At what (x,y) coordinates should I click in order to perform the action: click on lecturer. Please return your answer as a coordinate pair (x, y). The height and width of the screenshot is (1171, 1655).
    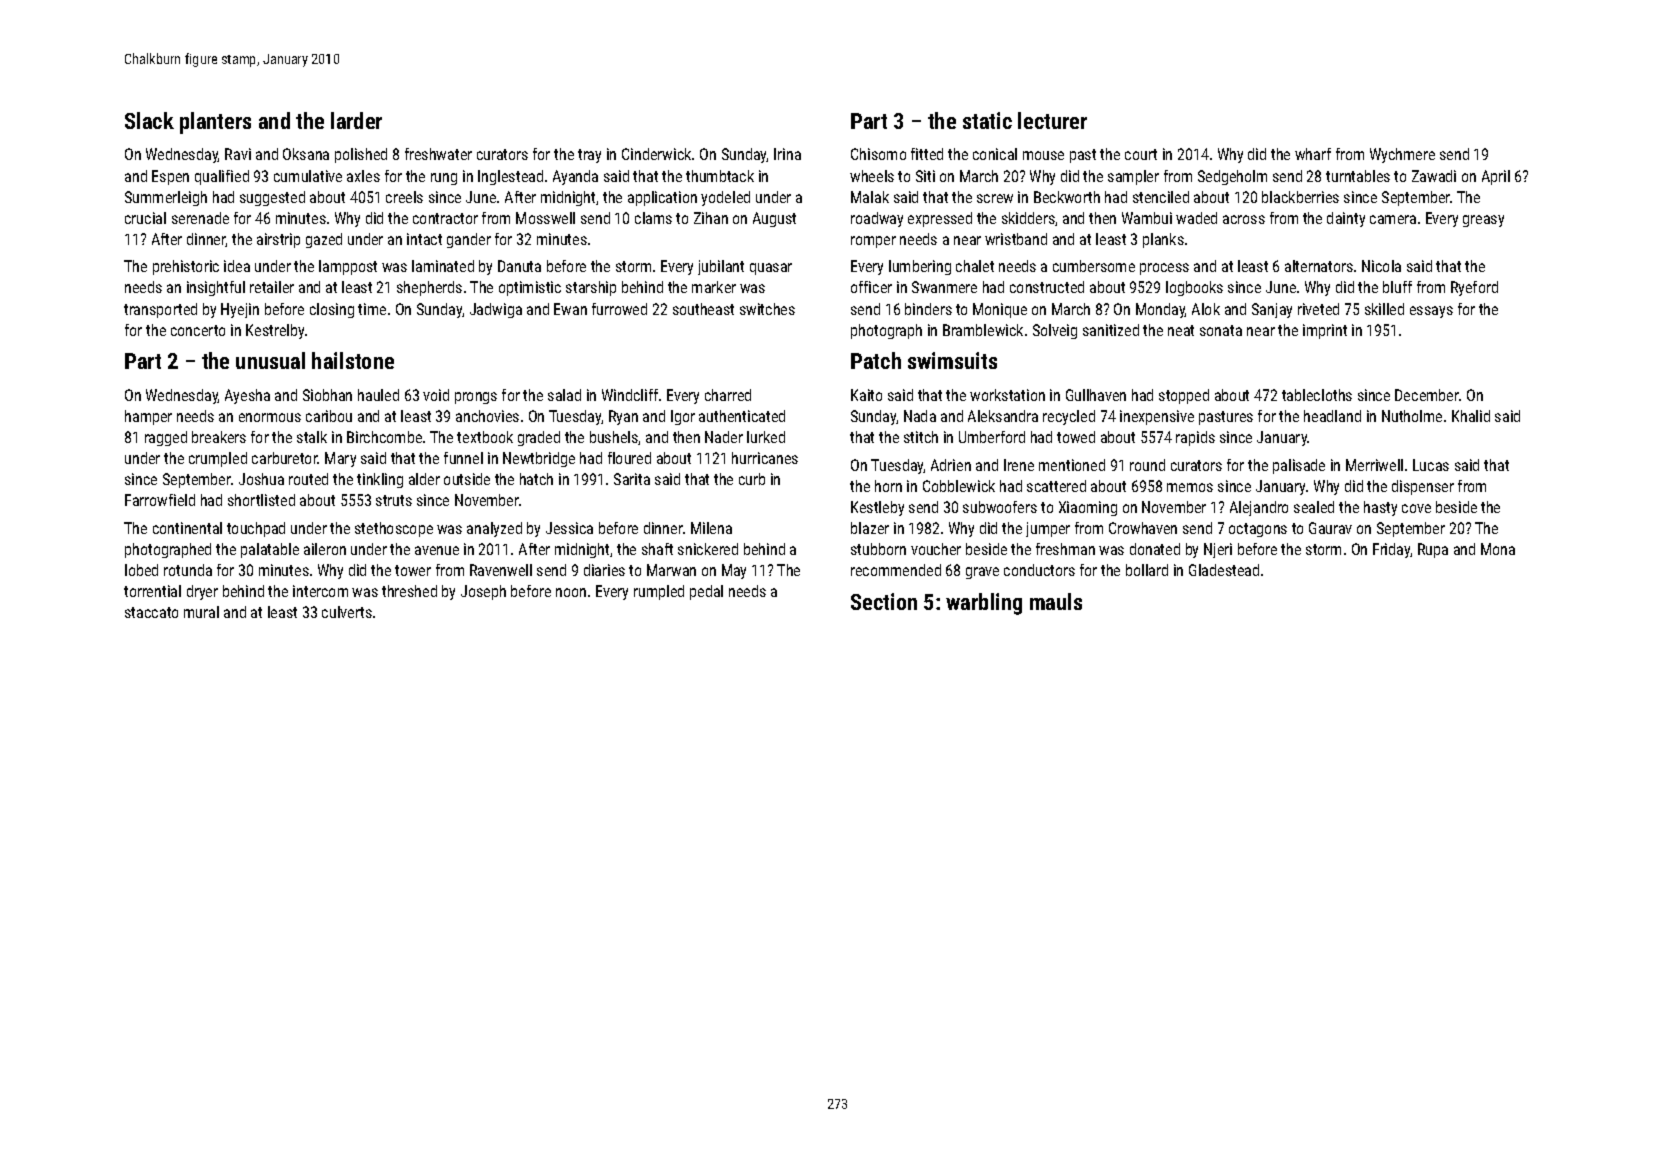
    Looking at the image, I should click on (1052, 120).
